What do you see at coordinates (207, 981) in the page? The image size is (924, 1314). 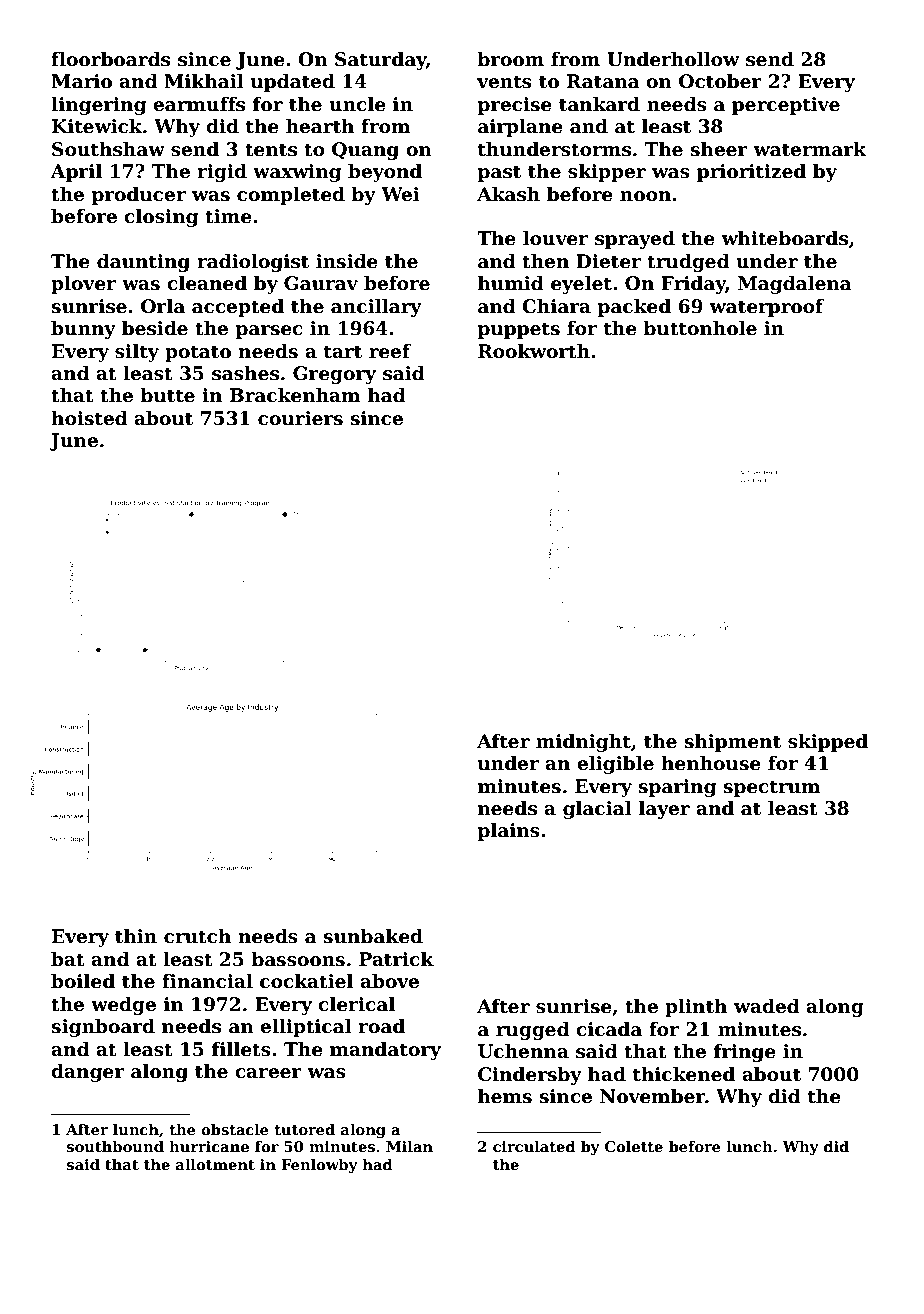 I see `financial` at bounding box center [207, 981].
